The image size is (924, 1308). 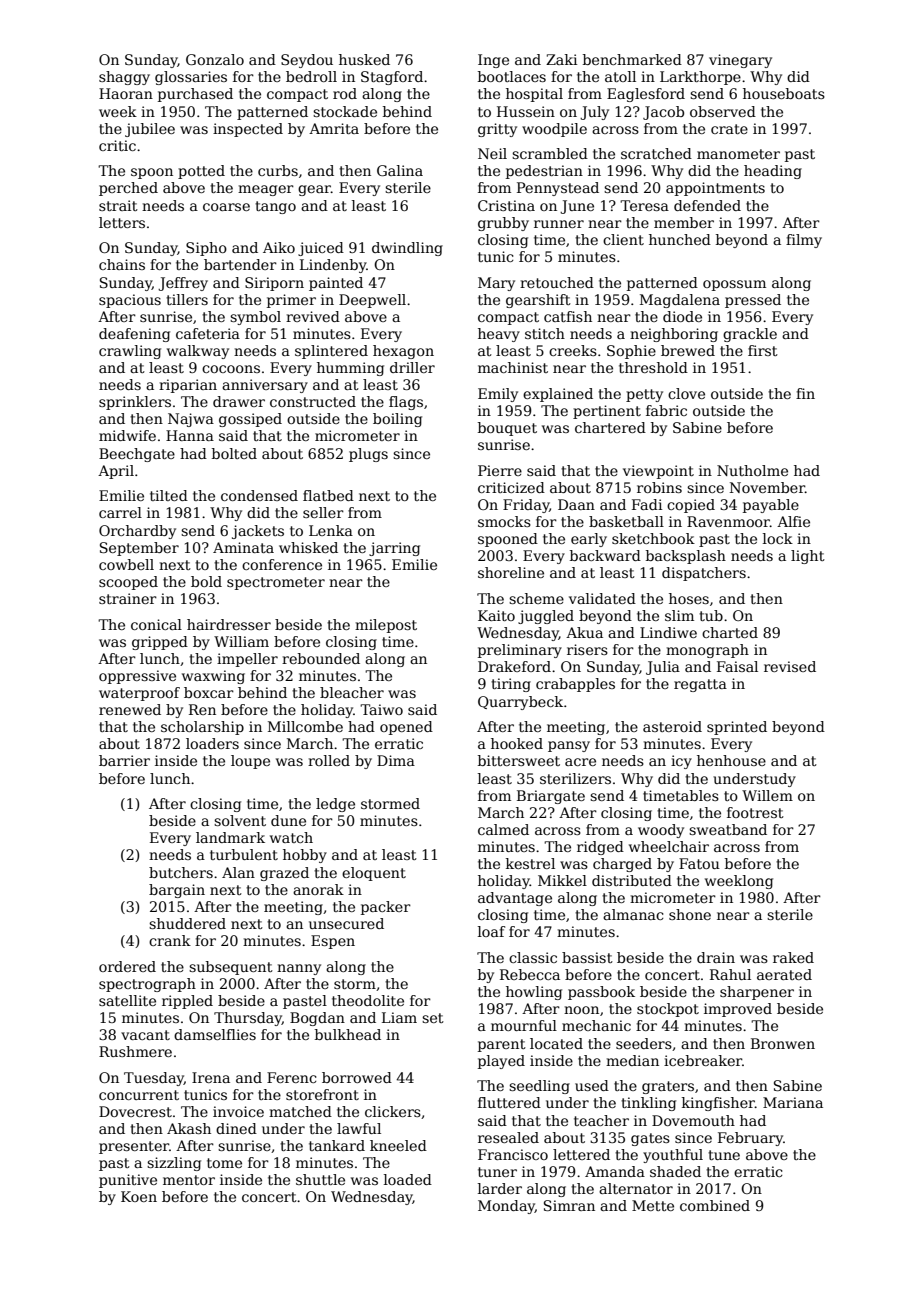 I want to click on hairdresser, so click(x=229, y=624).
